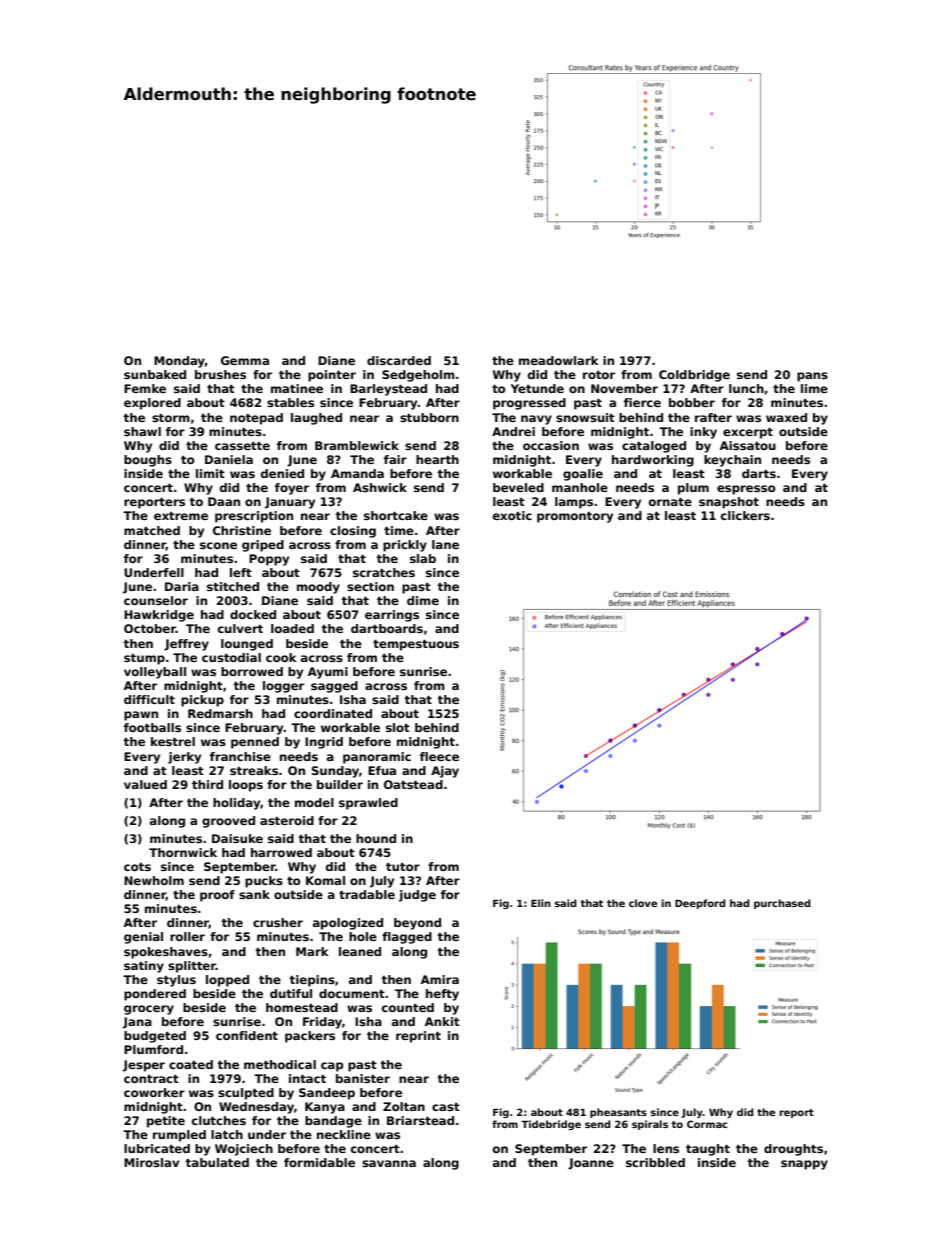 Image resolution: width=952 pixels, height=1233 pixels. I want to click on tabulated, so click(217, 1162).
